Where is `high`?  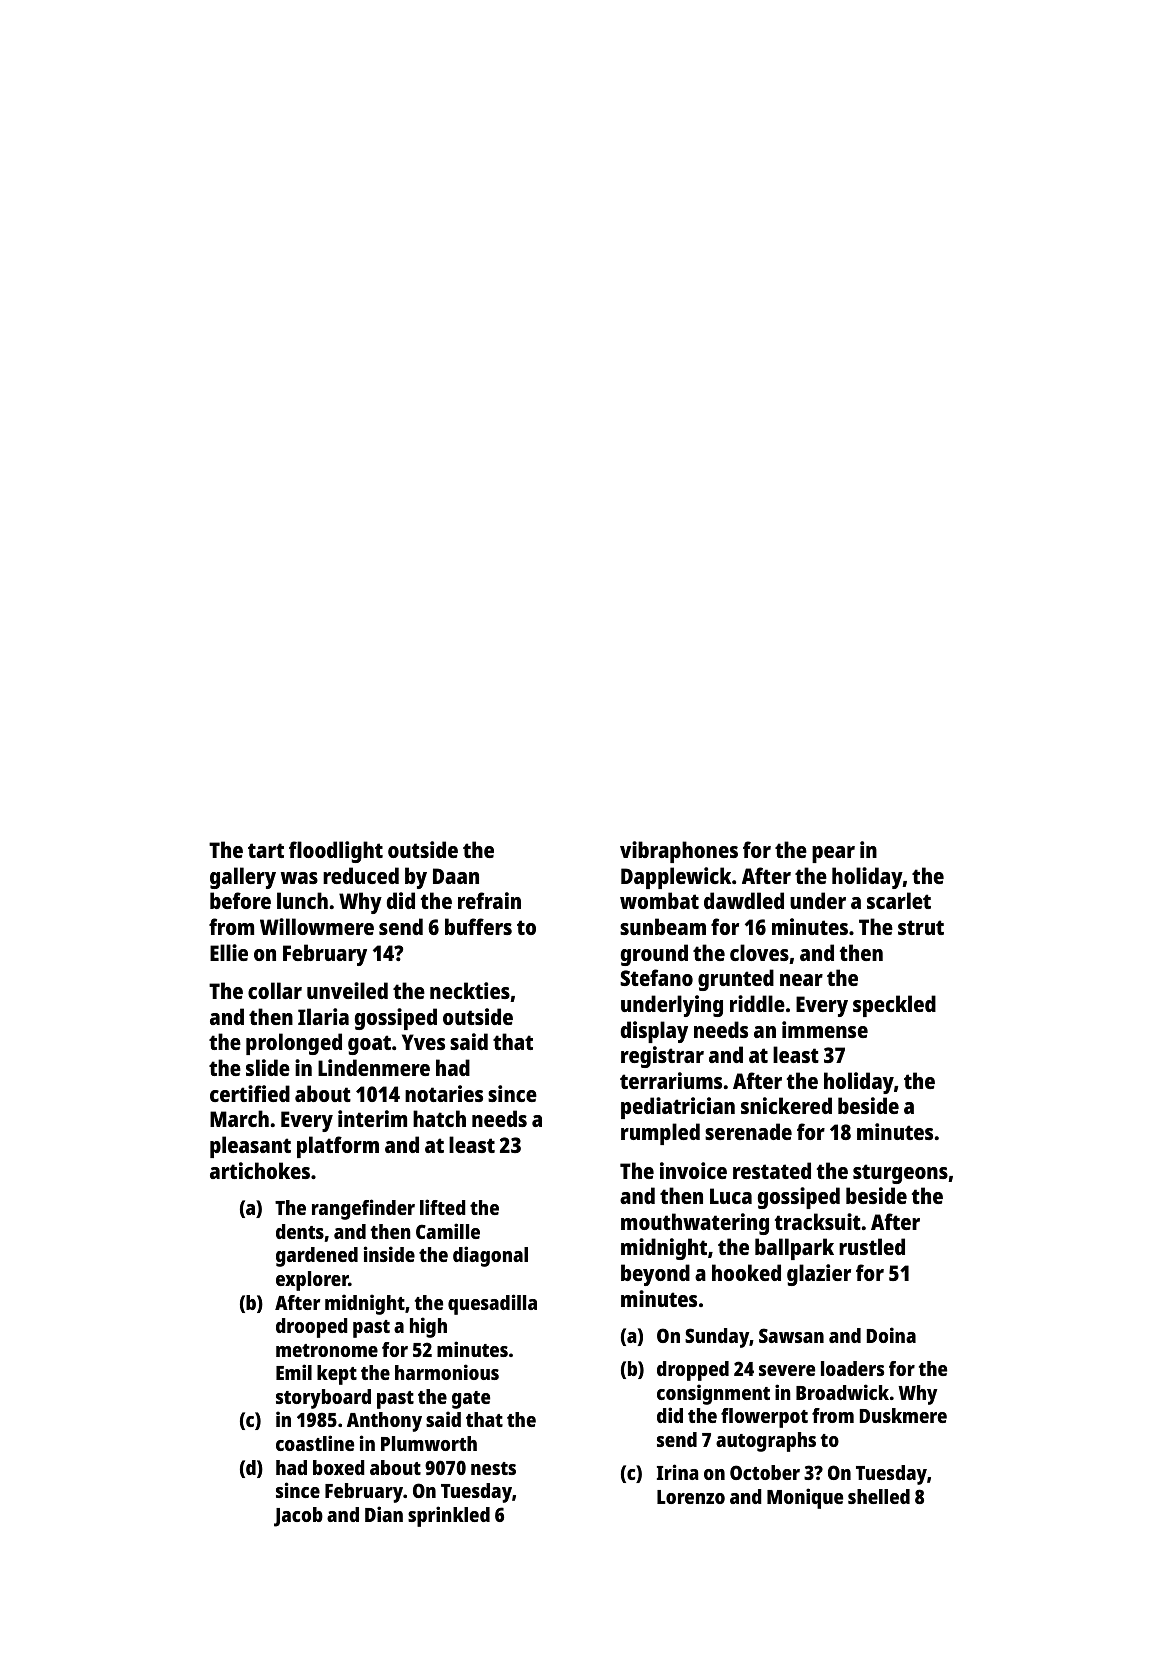
high is located at coordinates (428, 1327).
